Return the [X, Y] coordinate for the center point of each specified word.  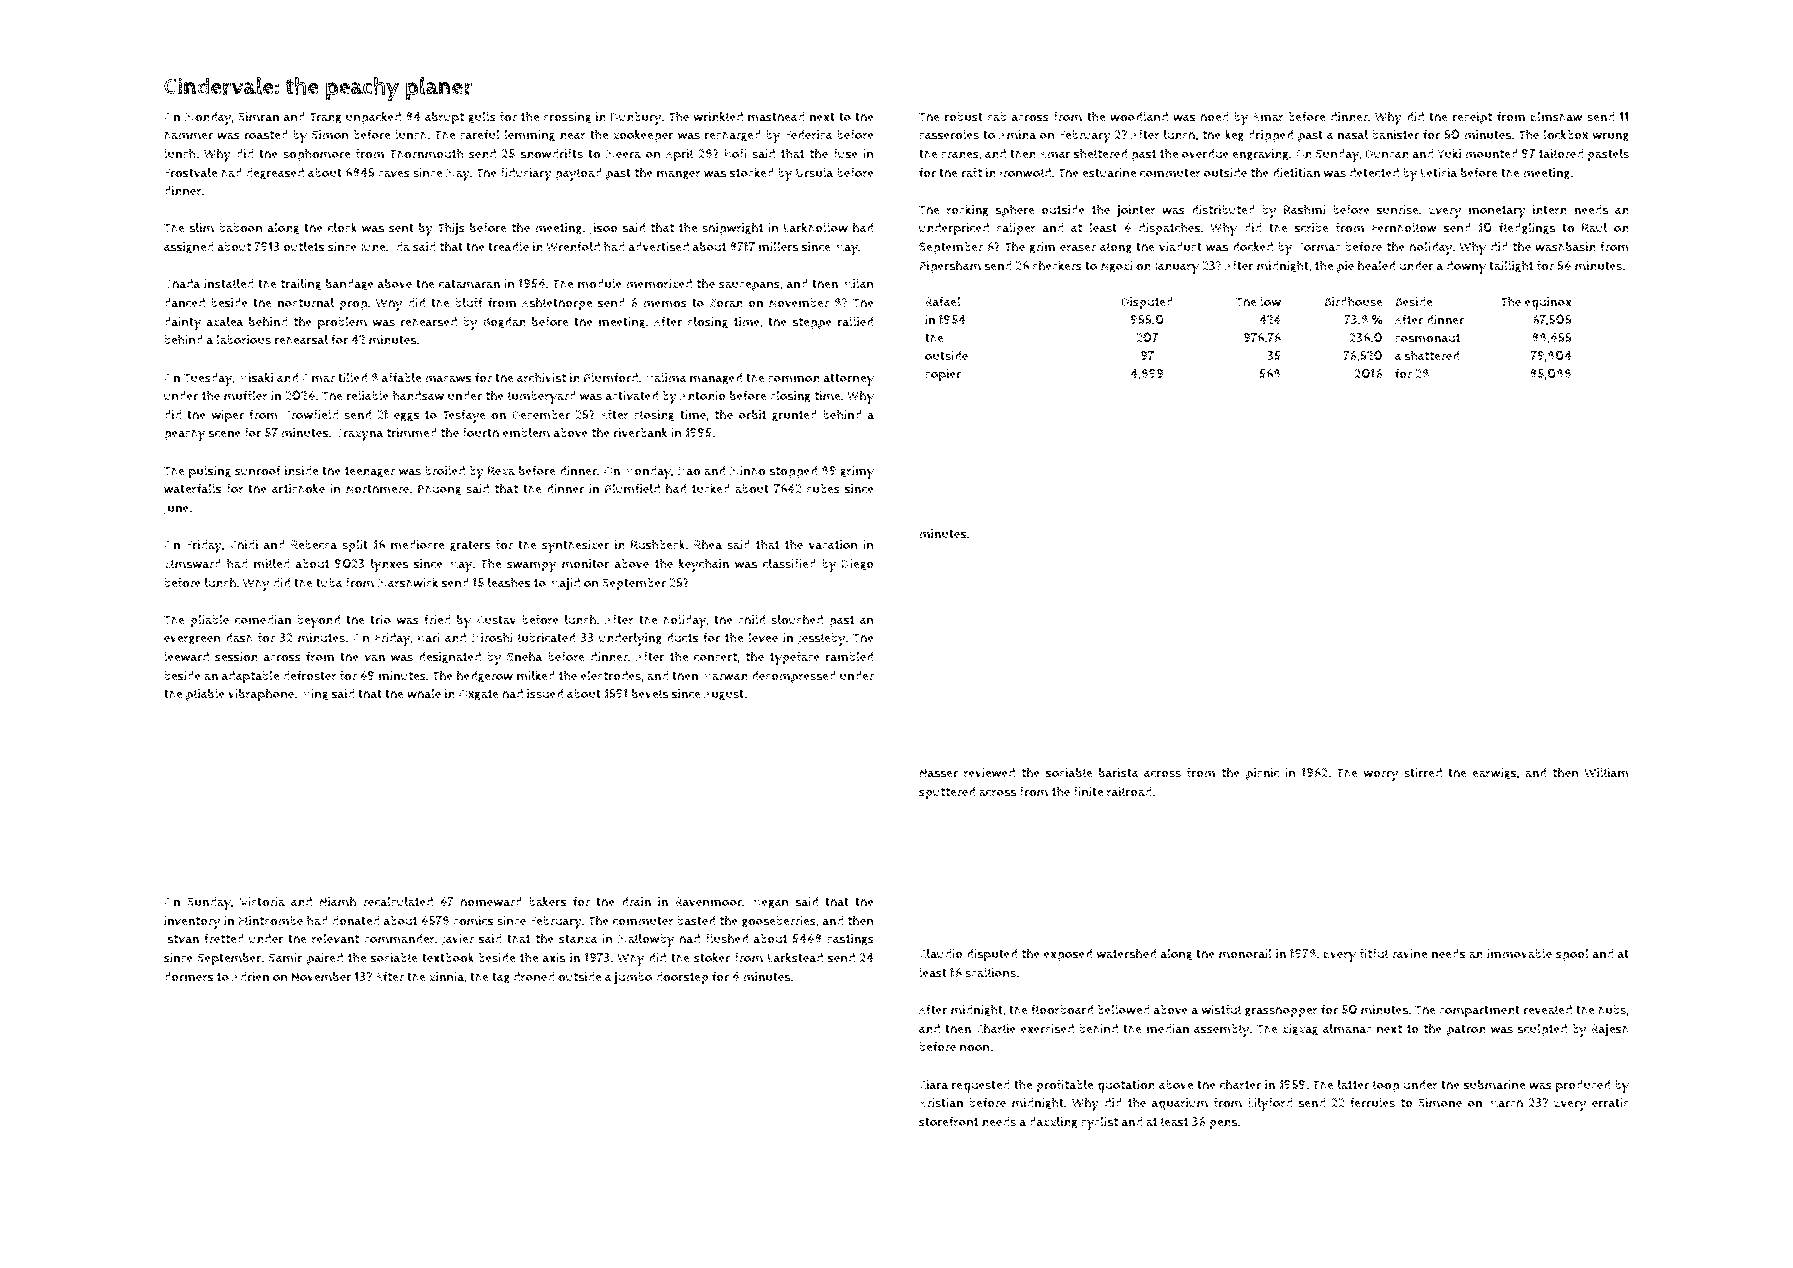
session [236, 657]
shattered [1431, 355]
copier [943, 375]
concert [715, 657]
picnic [1262, 774]
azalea [225, 321]
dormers [189, 977]
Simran [258, 117]
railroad [1129, 791]
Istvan [181, 939]
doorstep [682, 978]
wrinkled [718, 116]
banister [1395, 135]
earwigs [1494, 774]
